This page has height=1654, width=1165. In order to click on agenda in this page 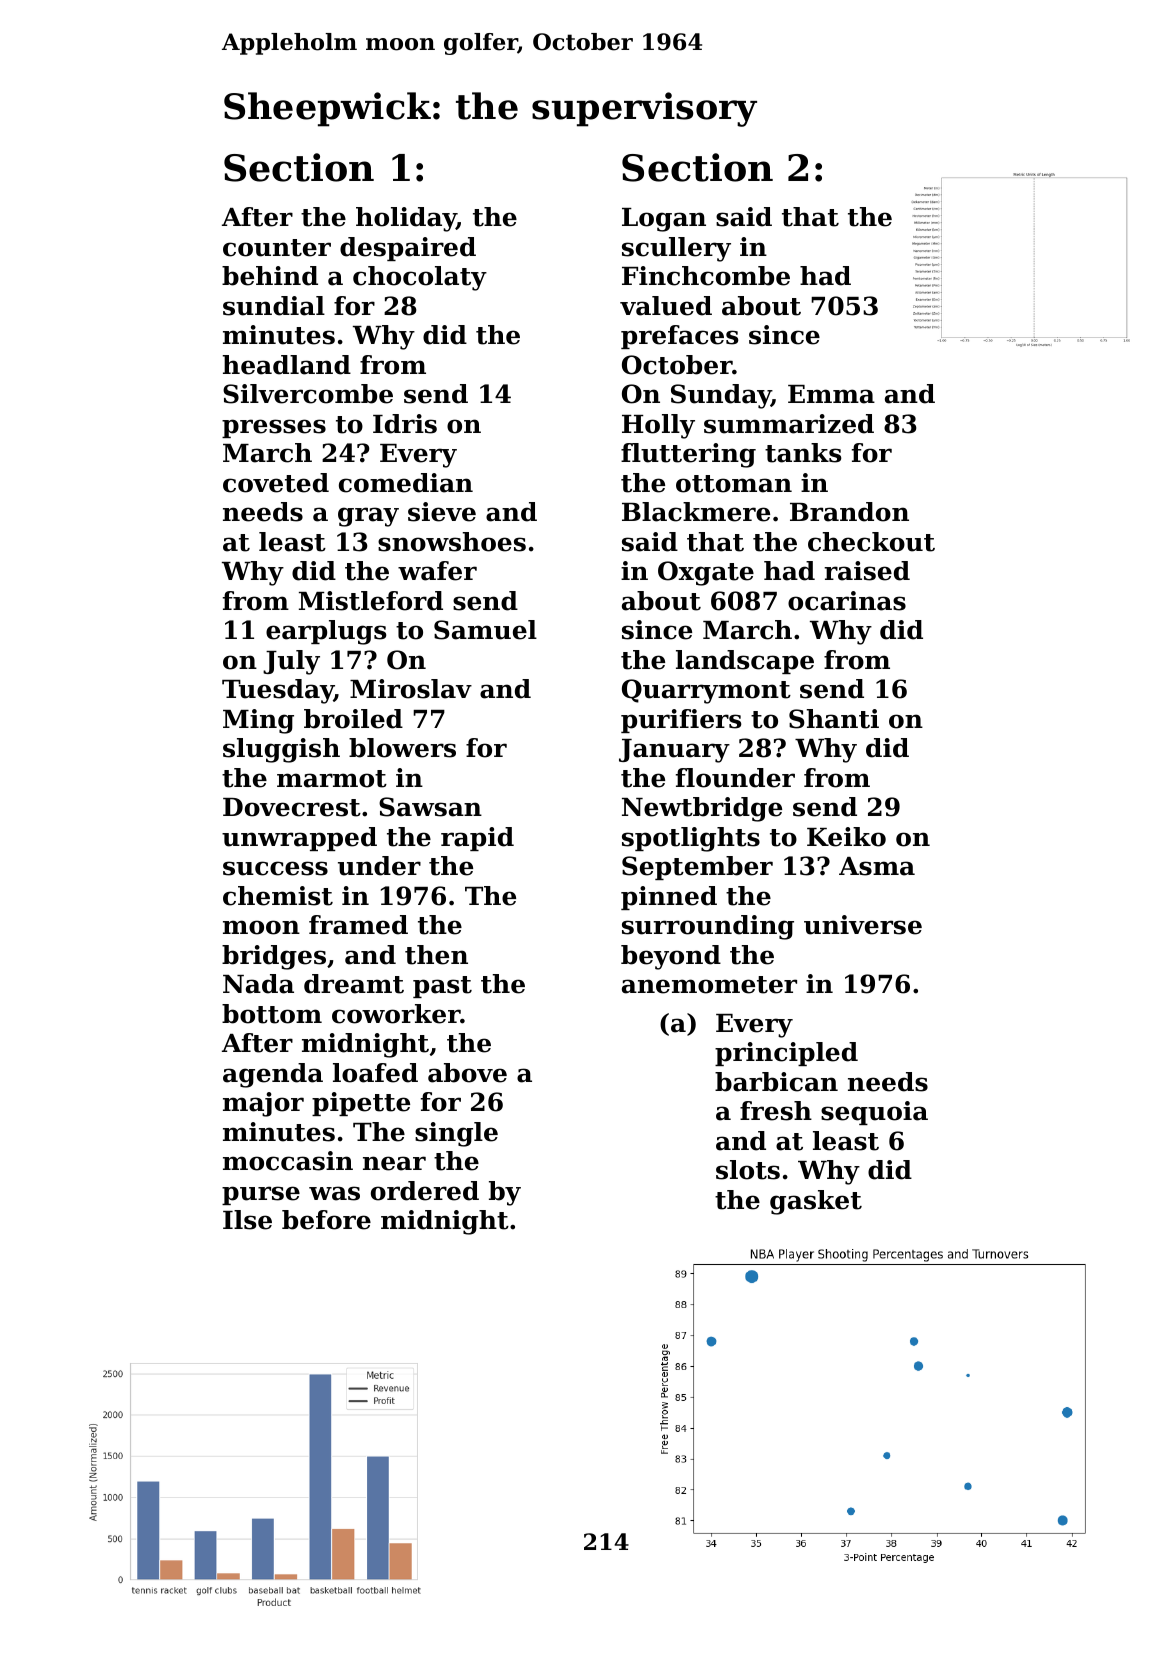, I will do `click(273, 1075)`.
